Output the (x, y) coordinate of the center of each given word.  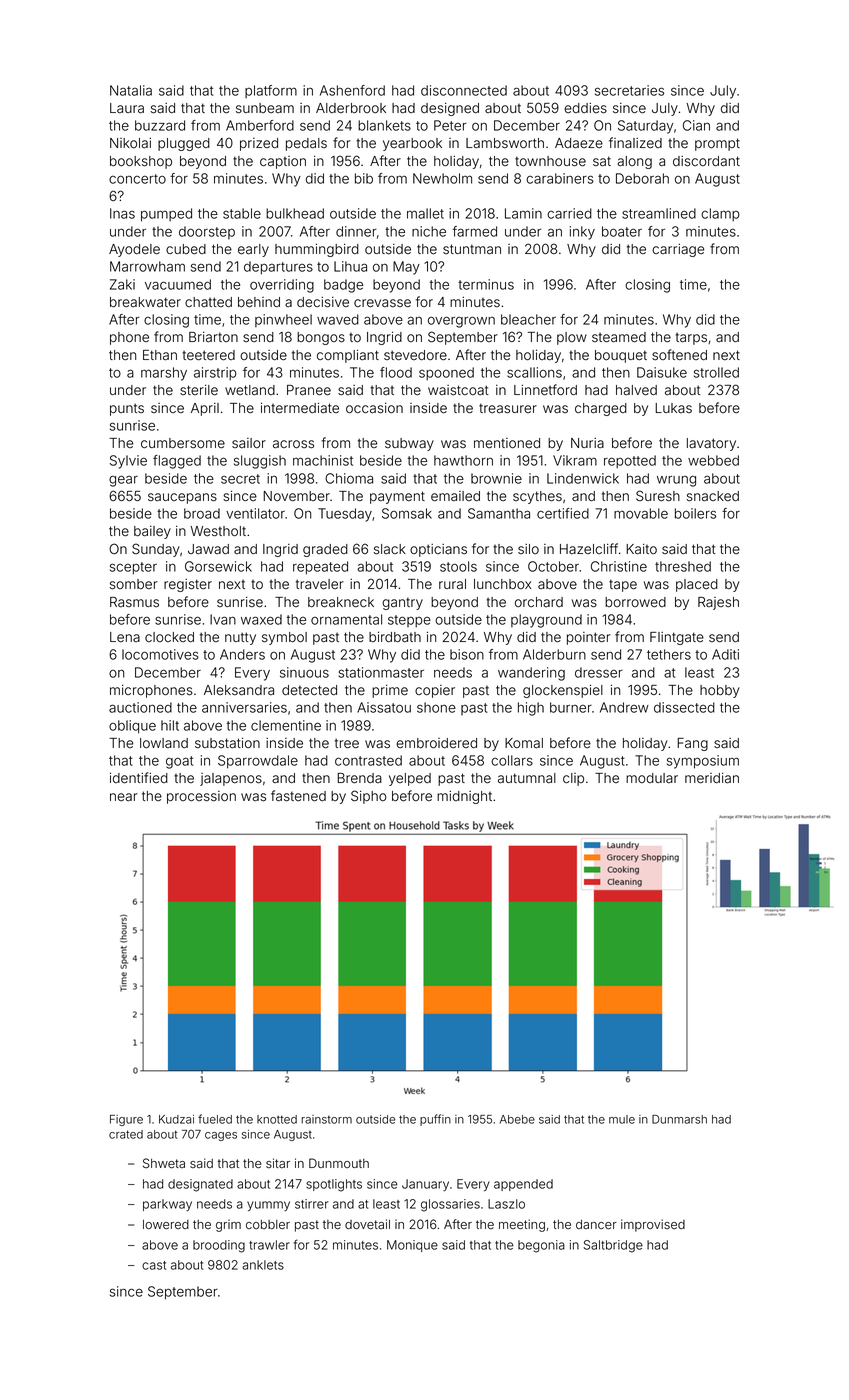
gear (123, 481)
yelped (410, 779)
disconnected (464, 90)
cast (154, 1265)
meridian (712, 778)
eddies (585, 108)
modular (652, 778)
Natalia (131, 90)
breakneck (341, 602)
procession (201, 797)
